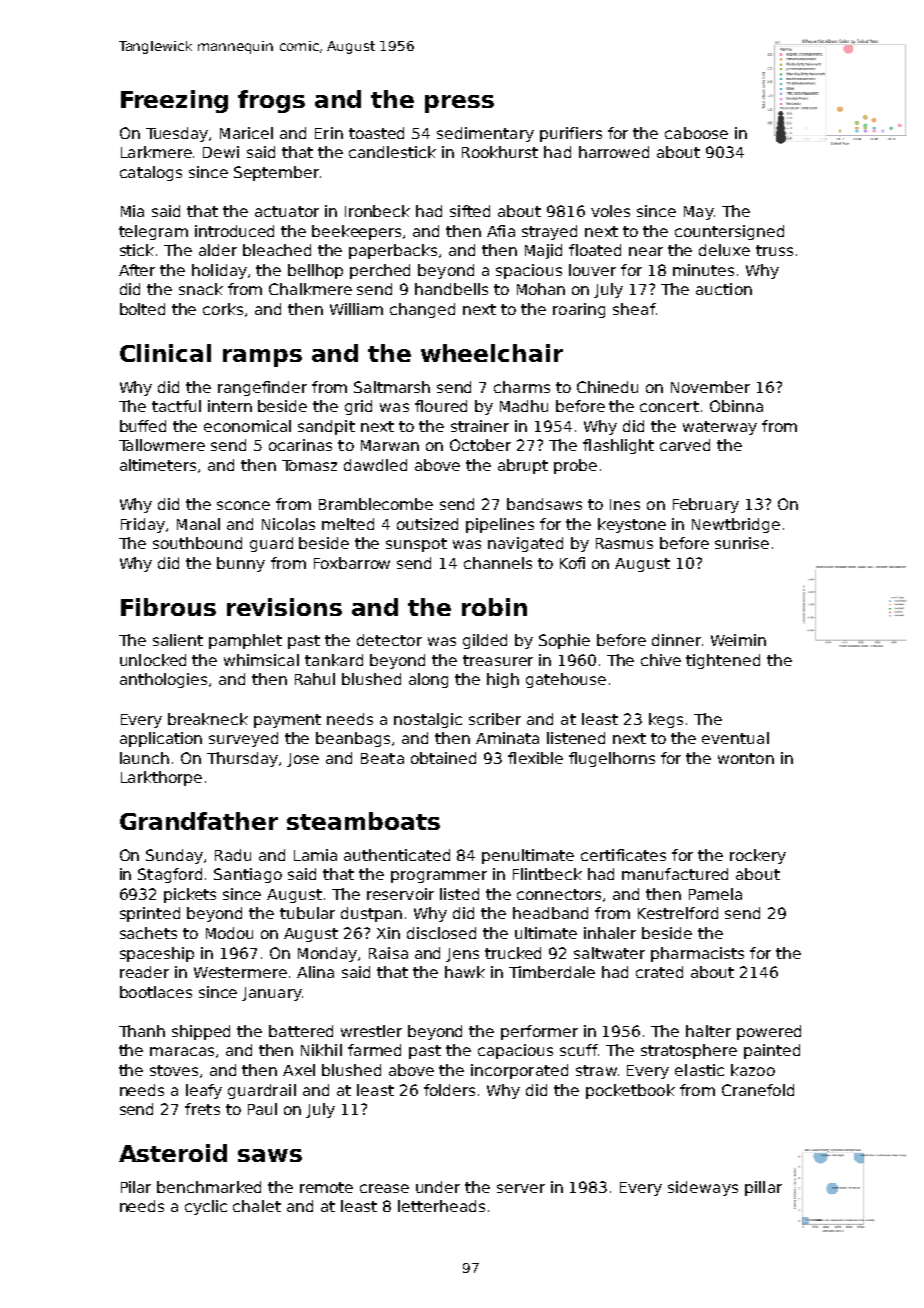 This screenshot has width=924, height=1308. I want to click on cyclic, so click(206, 1207).
